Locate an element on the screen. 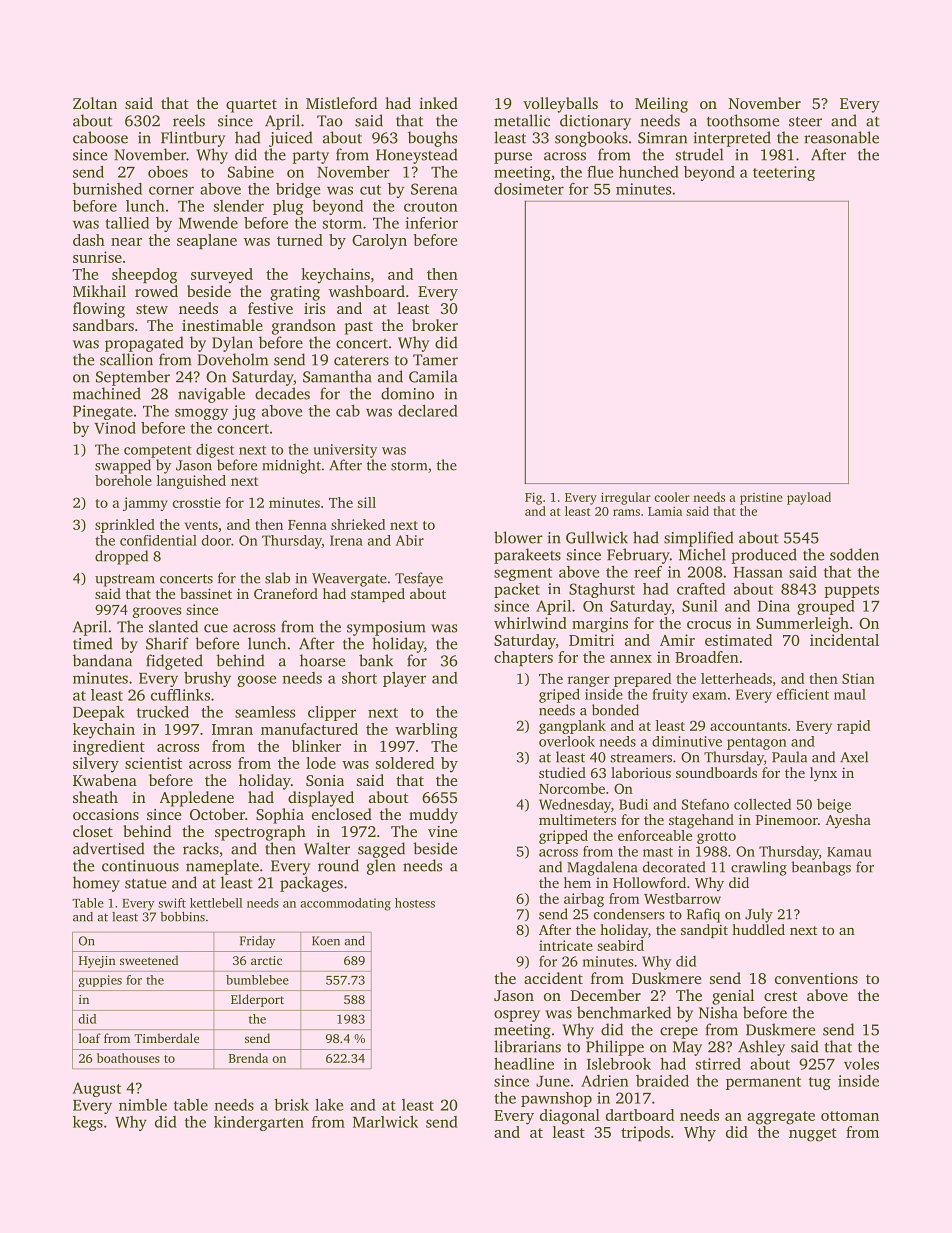  volleyballs is located at coordinates (560, 105).
